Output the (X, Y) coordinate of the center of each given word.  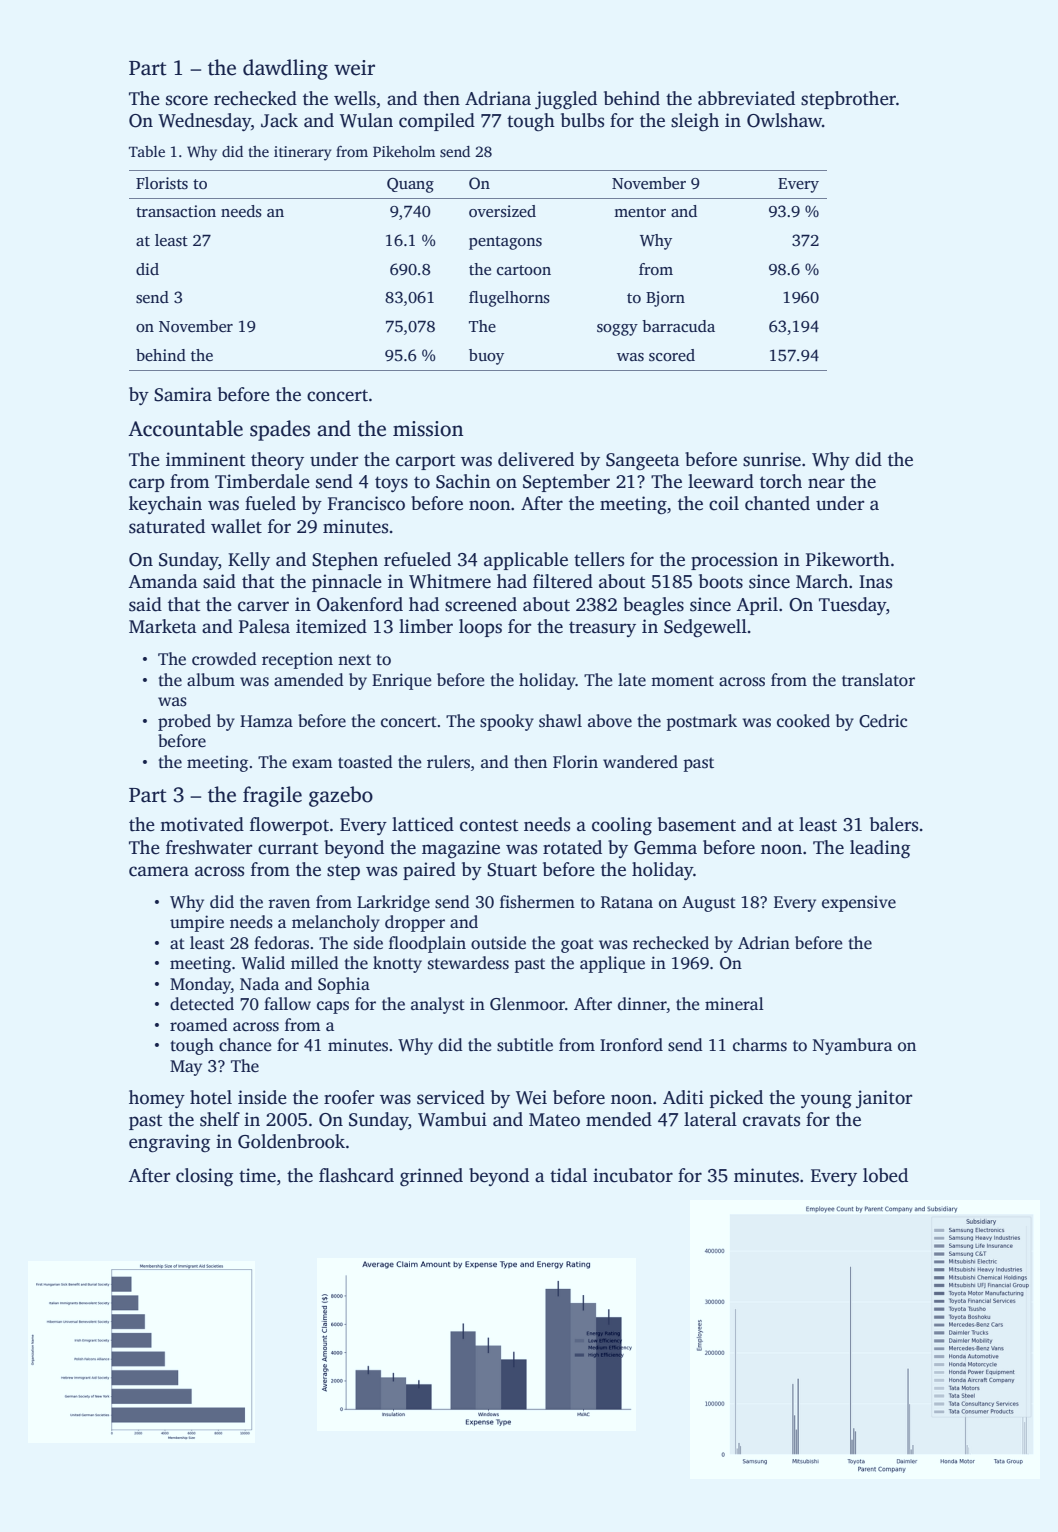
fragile (272, 796)
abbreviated (746, 98)
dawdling (285, 69)
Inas (875, 582)
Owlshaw (784, 120)
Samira (183, 394)
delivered (536, 459)
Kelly (249, 561)
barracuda (678, 326)
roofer (349, 1097)
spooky (507, 722)
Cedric (883, 721)
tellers (599, 559)
